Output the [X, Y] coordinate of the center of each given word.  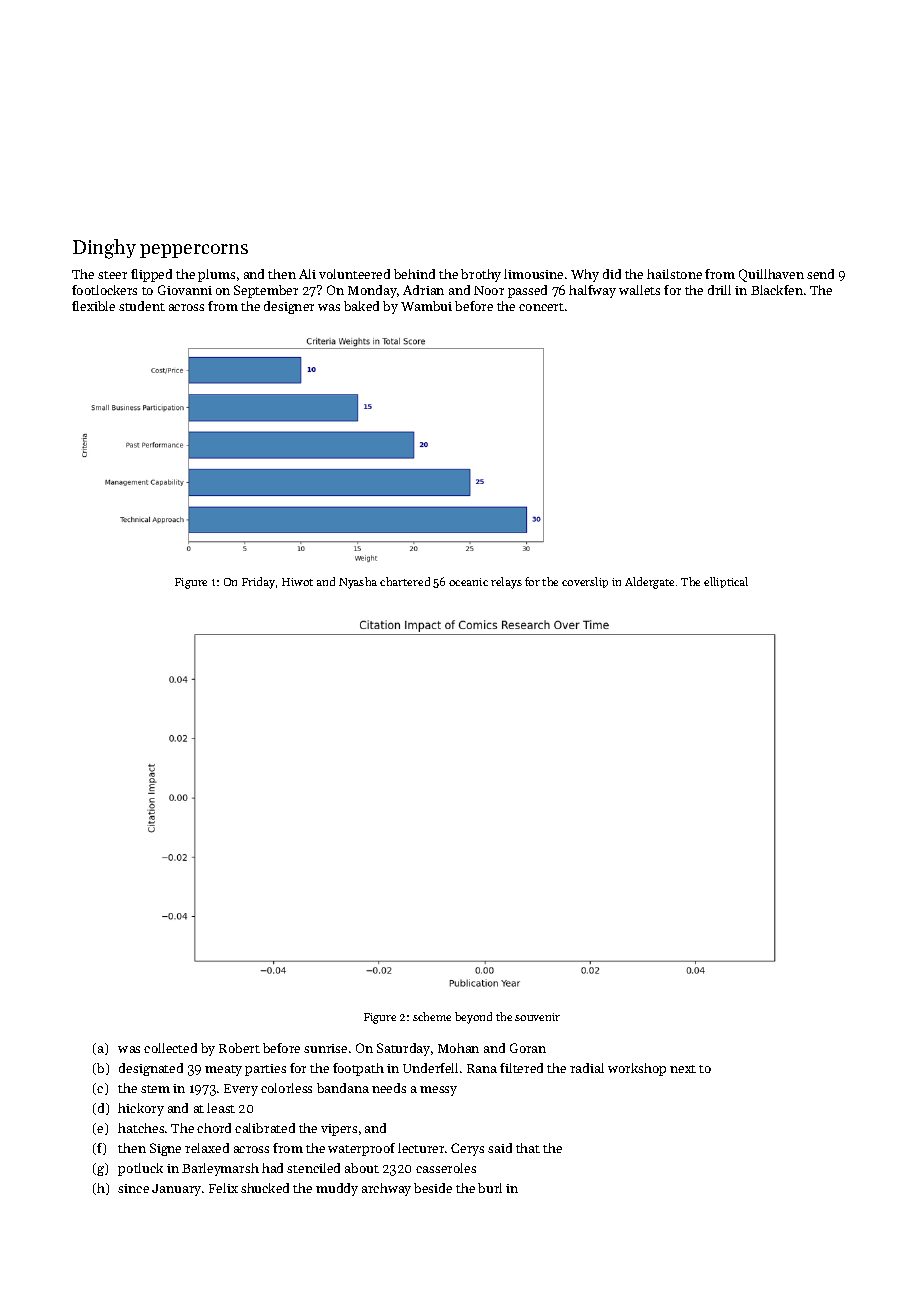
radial [587, 1068]
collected [170, 1048]
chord [214, 1128]
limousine [533, 274]
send [820, 274]
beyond [473, 1018]
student [142, 306]
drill [719, 290]
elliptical [726, 582]
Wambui [426, 306]
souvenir [537, 1017]
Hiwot [297, 582]
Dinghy [104, 249]
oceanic [468, 582]
